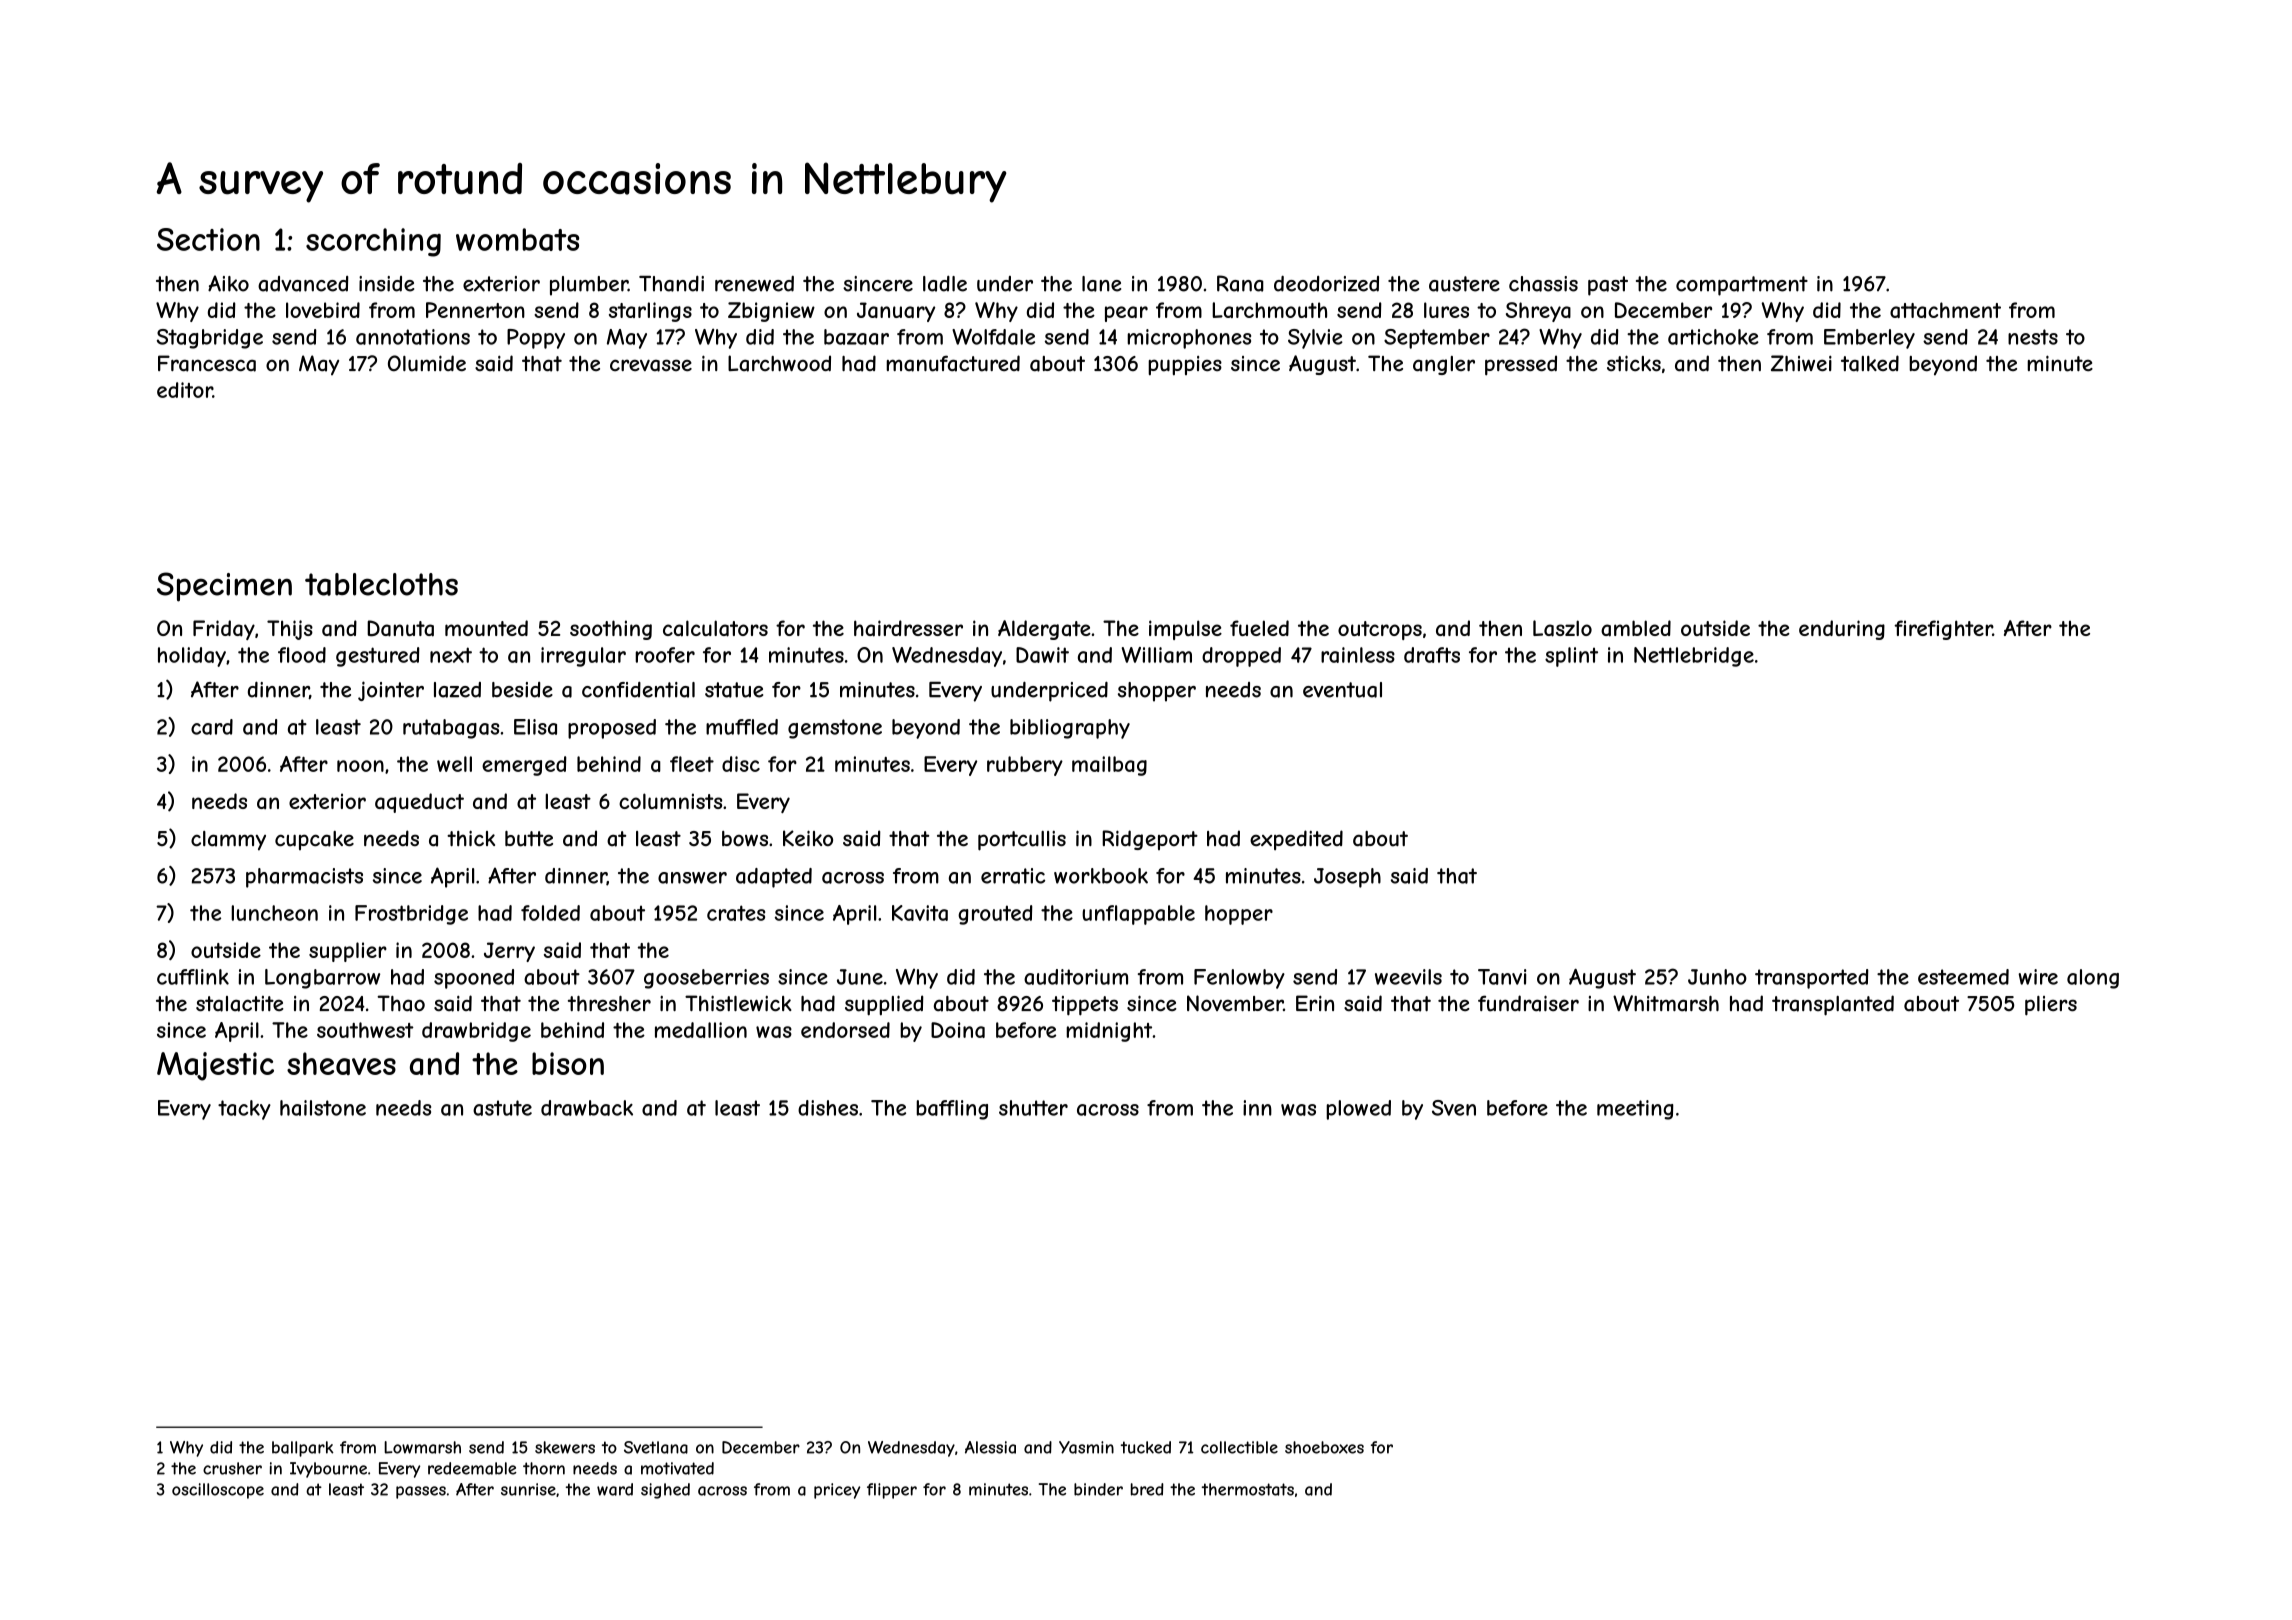 This page has width=2292, height=1620. I want to click on ladle, so click(945, 284).
